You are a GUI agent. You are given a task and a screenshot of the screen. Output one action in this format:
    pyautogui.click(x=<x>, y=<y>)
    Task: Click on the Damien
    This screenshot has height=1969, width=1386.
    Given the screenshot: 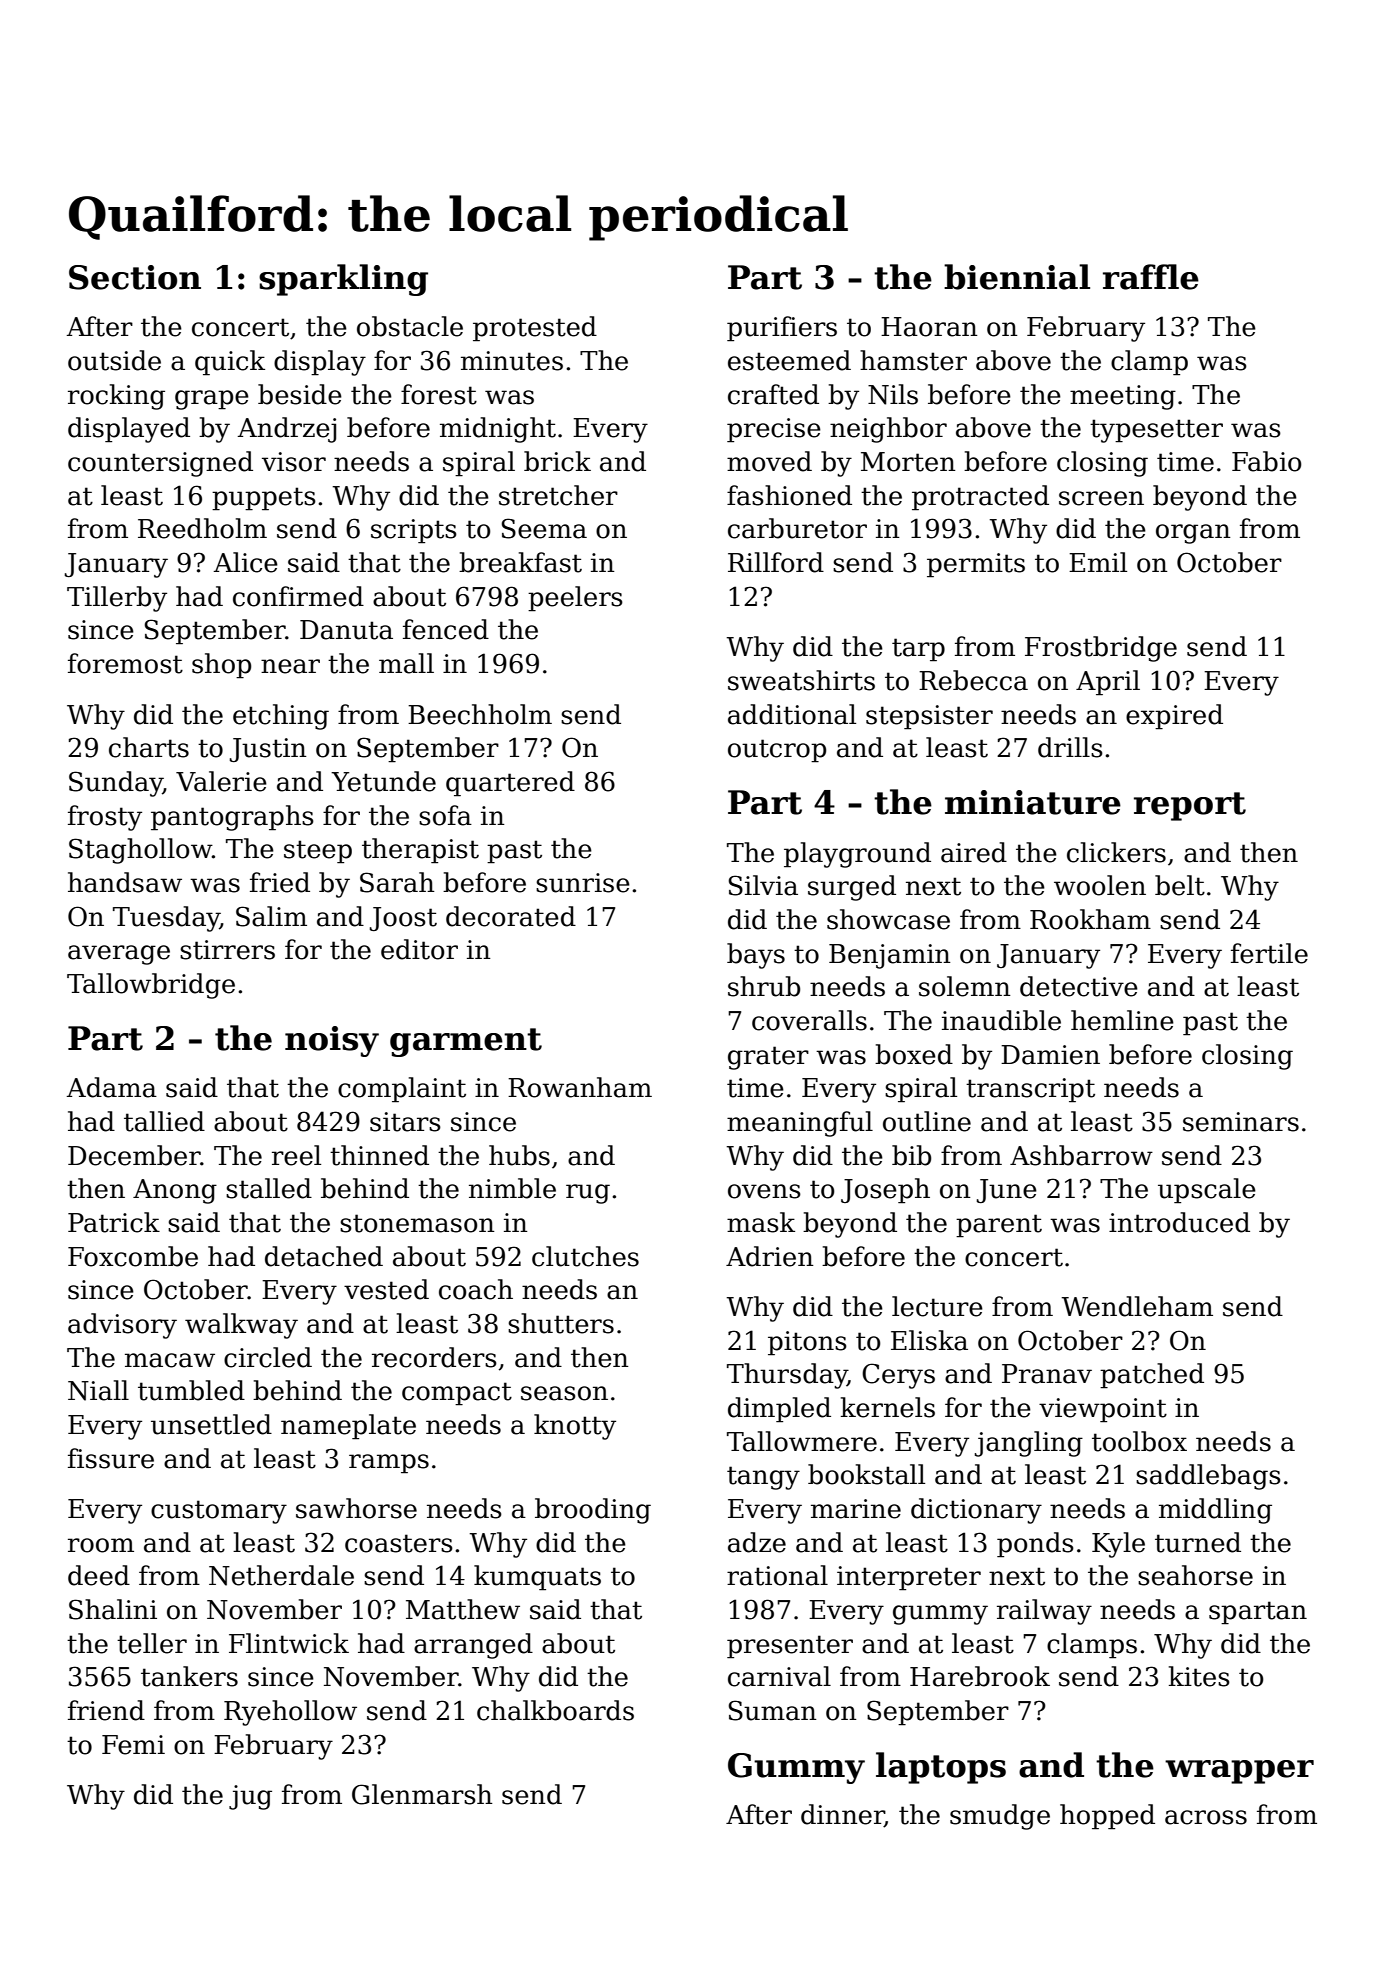 What is the action you would take?
    pyautogui.click(x=1050, y=1055)
